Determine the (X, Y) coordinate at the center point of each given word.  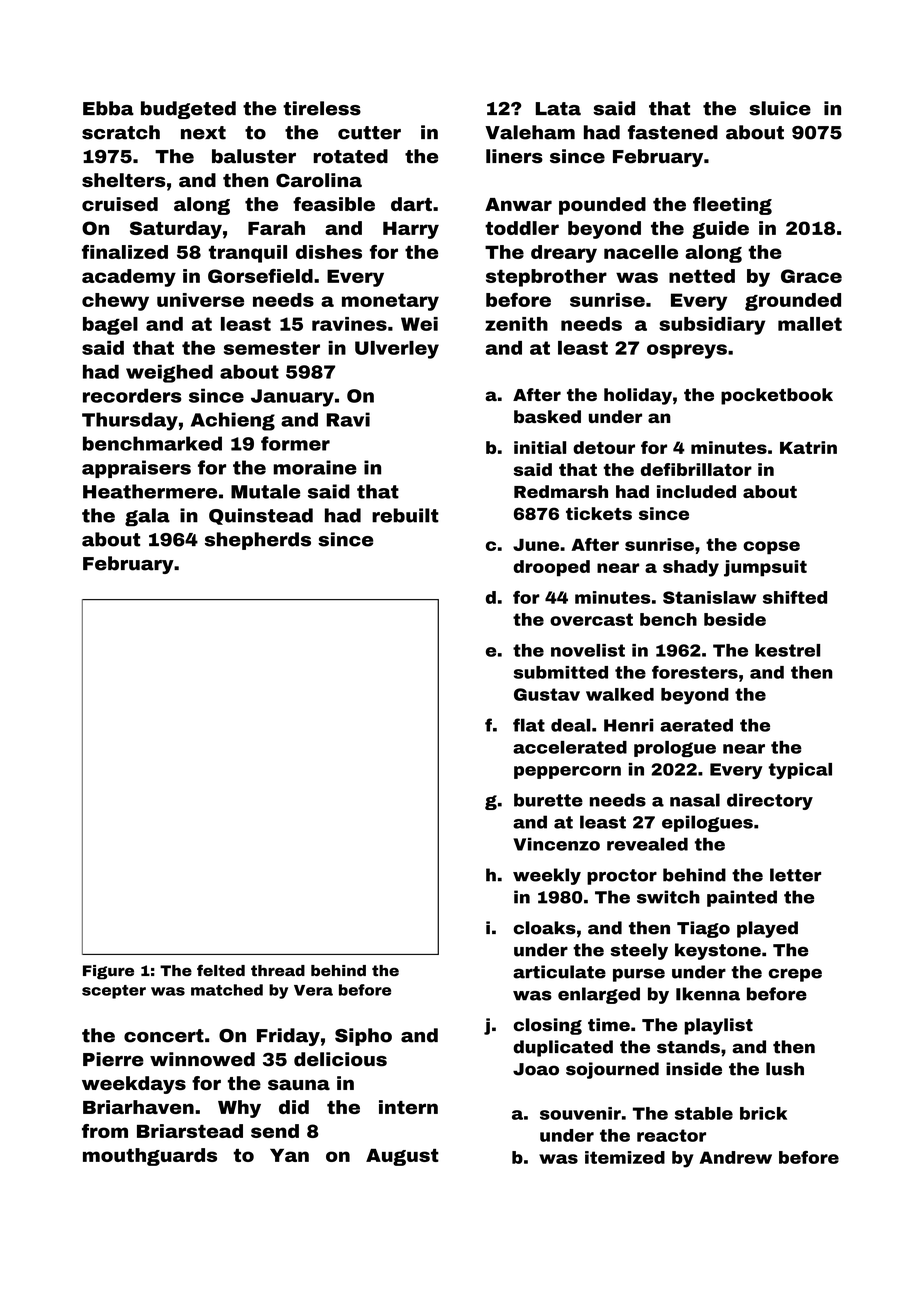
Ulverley (397, 350)
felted (221, 970)
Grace (811, 276)
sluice (780, 108)
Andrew (736, 1157)
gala (147, 517)
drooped (551, 568)
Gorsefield (260, 276)
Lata (558, 109)
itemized (625, 1157)
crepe (795, 975)
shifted (795, 597)
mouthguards (150, 1157)
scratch (121, 132)
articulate (559, 972)
